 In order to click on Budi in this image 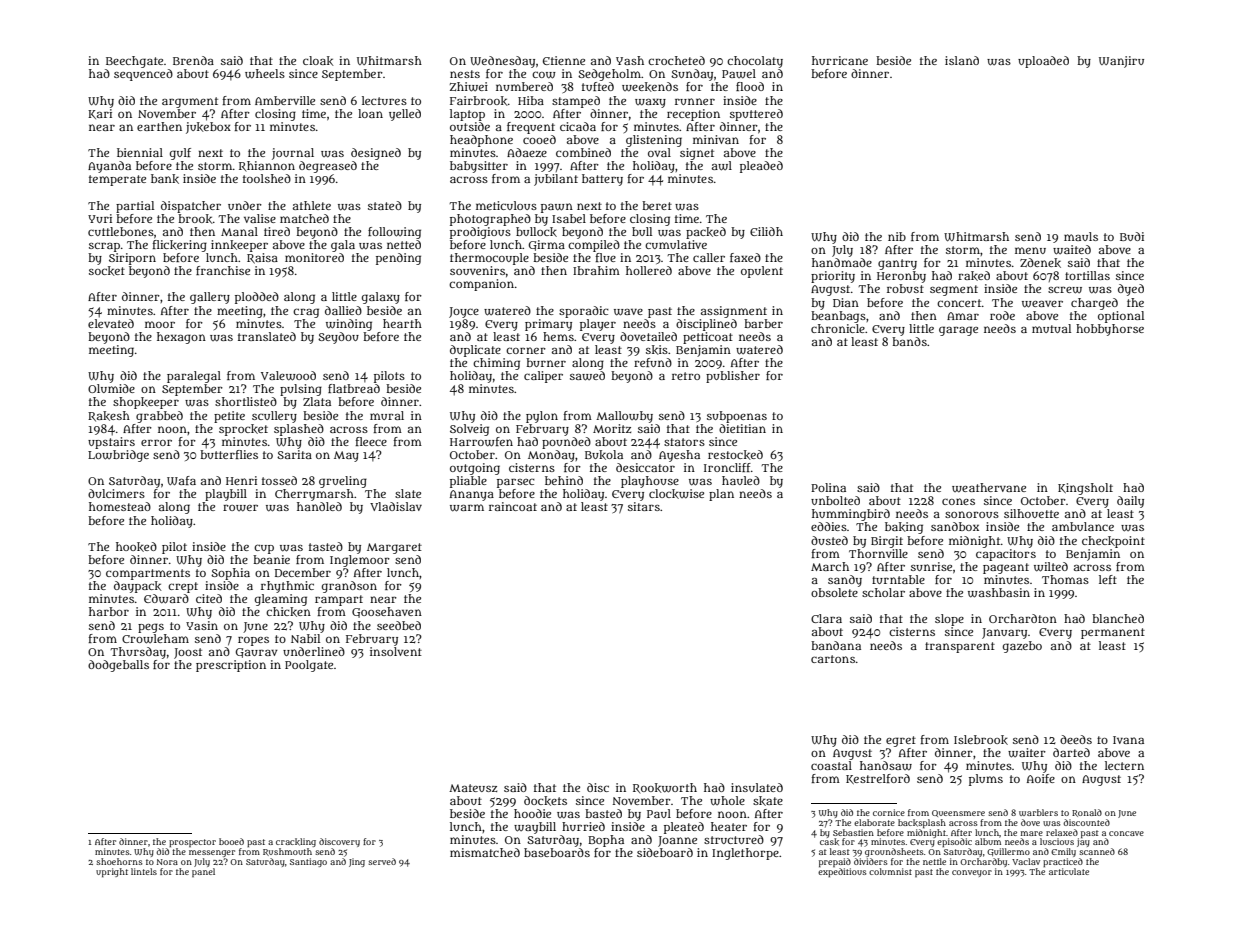, I will do `click(1132, 236)`.
